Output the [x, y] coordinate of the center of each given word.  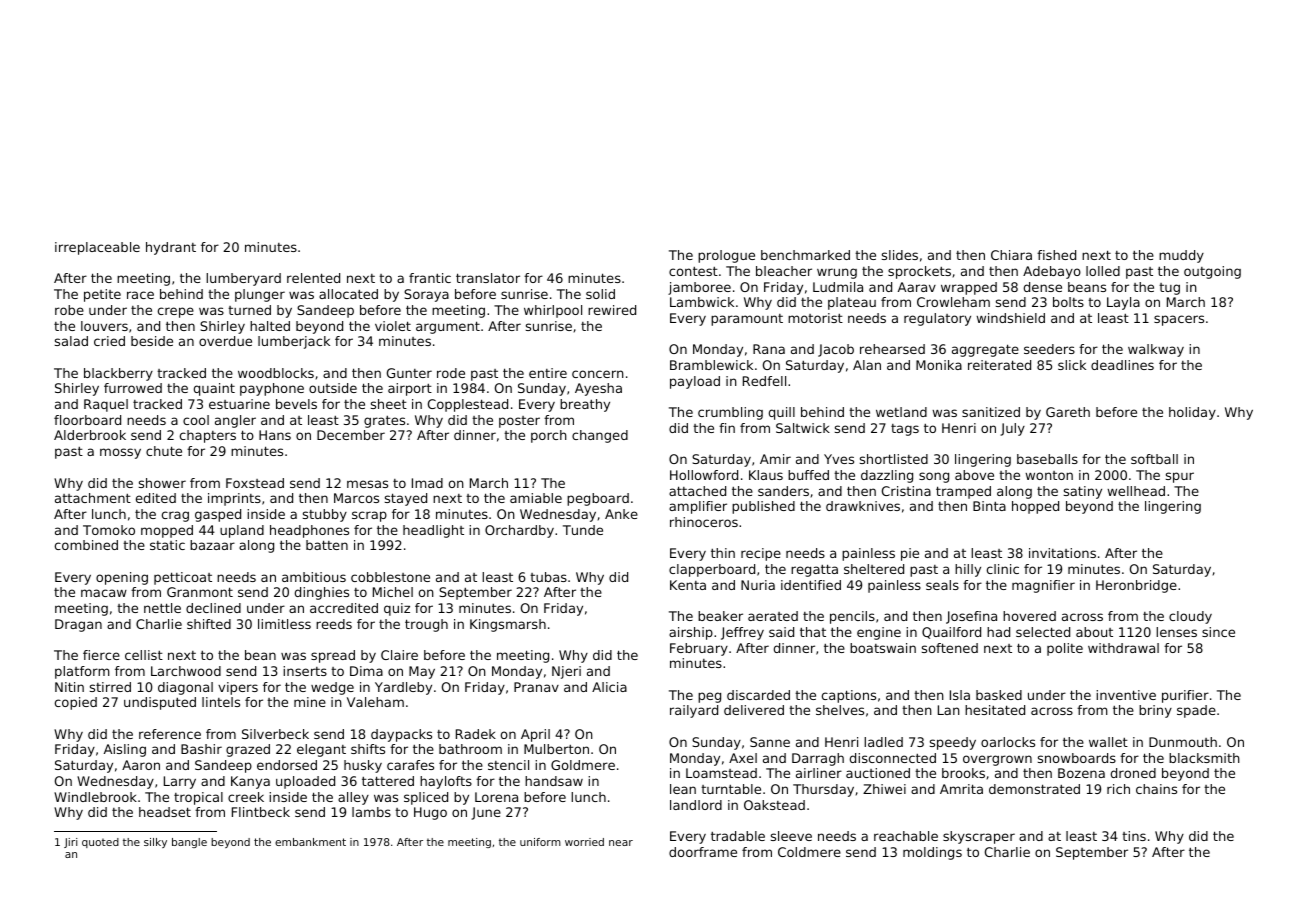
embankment [310, 842]
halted [270, 326]
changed [600, 436]
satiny [1083, 492]
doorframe [703, 852]
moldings [932, 853]
